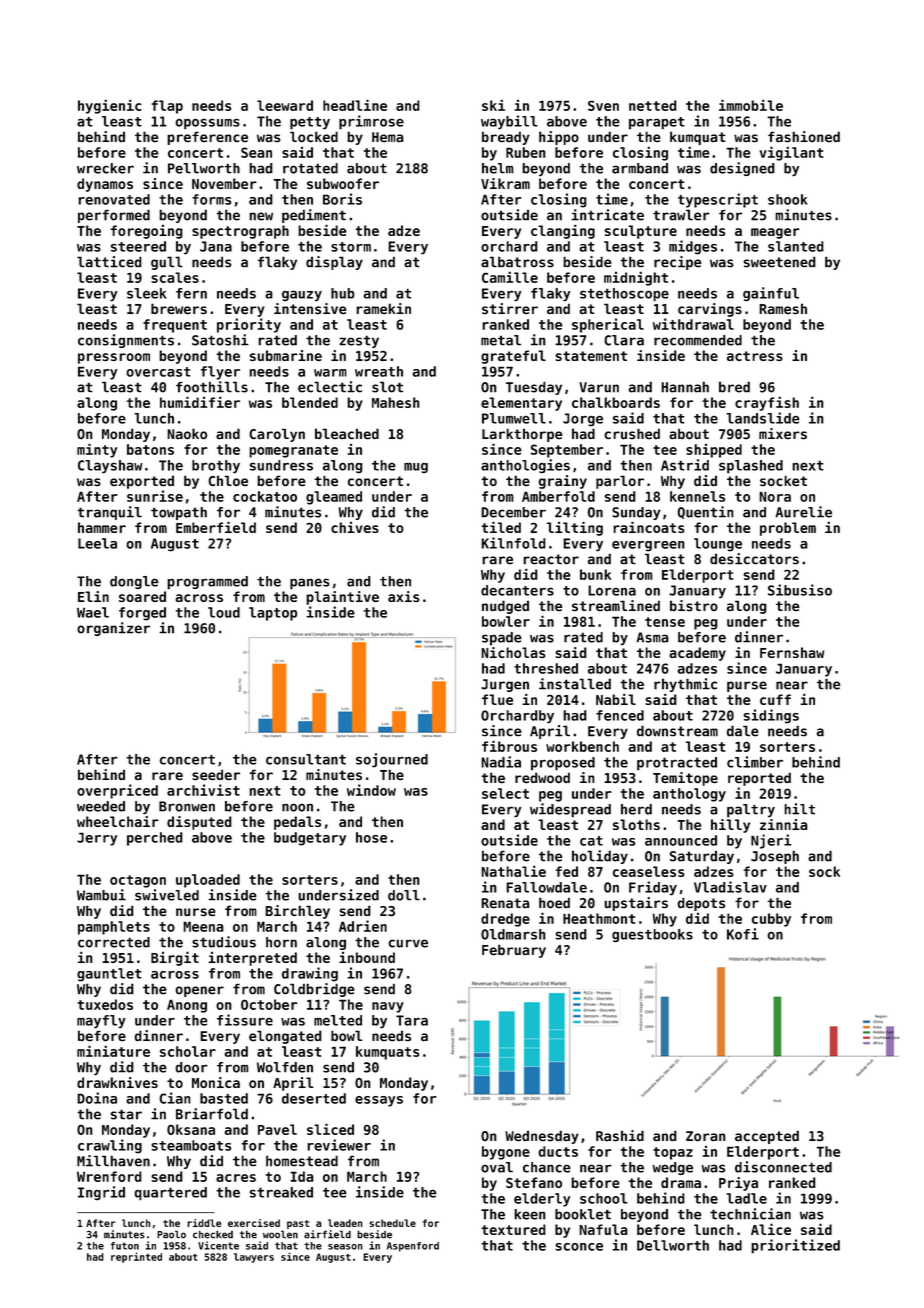 This screenshot has height=1308, width=924. I want to click on Vicente, so click(218, 1245).
